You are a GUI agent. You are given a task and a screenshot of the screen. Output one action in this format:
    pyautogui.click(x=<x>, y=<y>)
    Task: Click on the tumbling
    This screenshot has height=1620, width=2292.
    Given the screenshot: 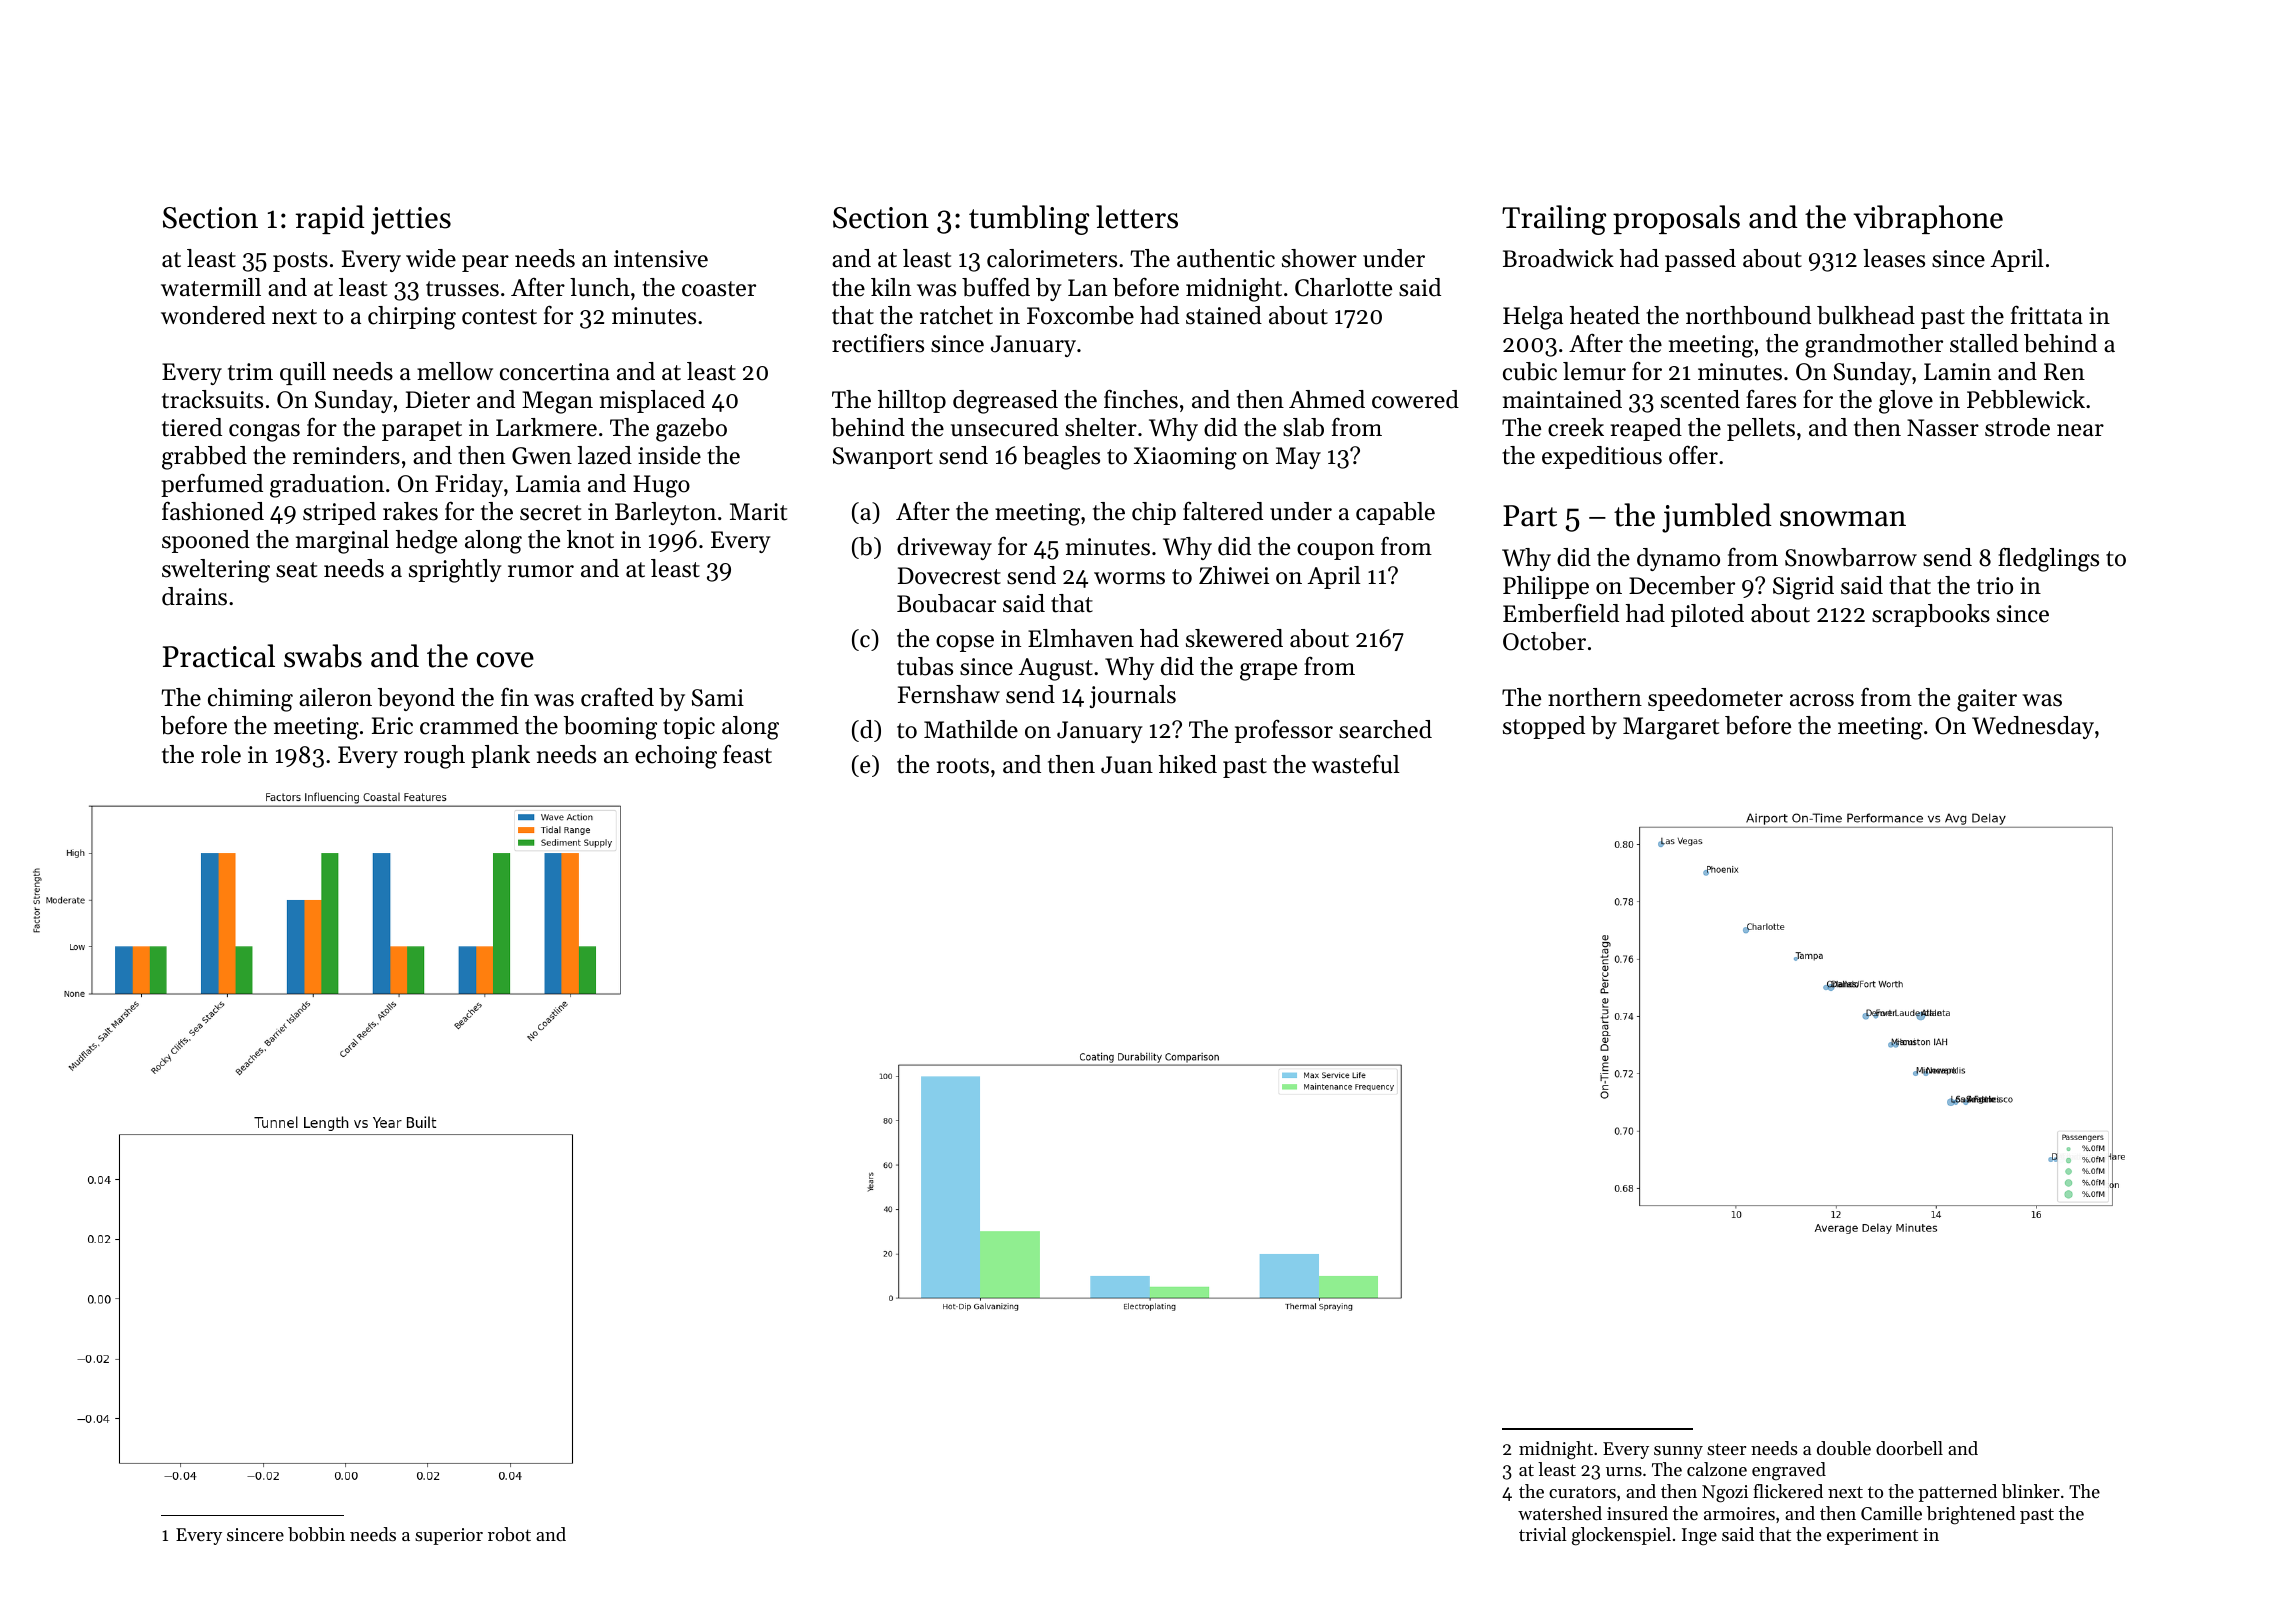 What is the action you would take?
    pyautogui.click(x=1029, y=220)
